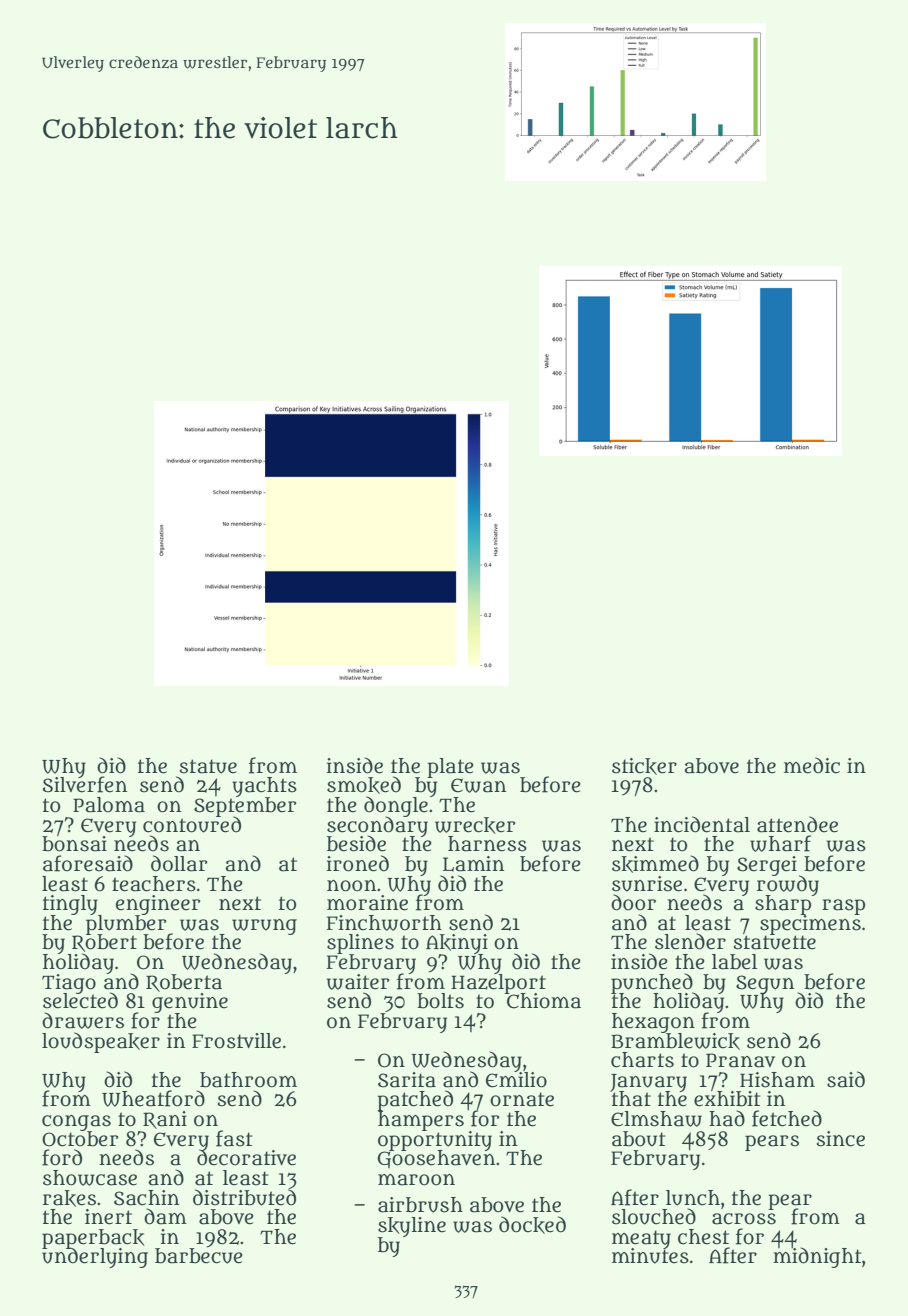  What do you see at coordinates (384, 923) in the page?
I see `Finchworth` at bounding box center [384, 923].
